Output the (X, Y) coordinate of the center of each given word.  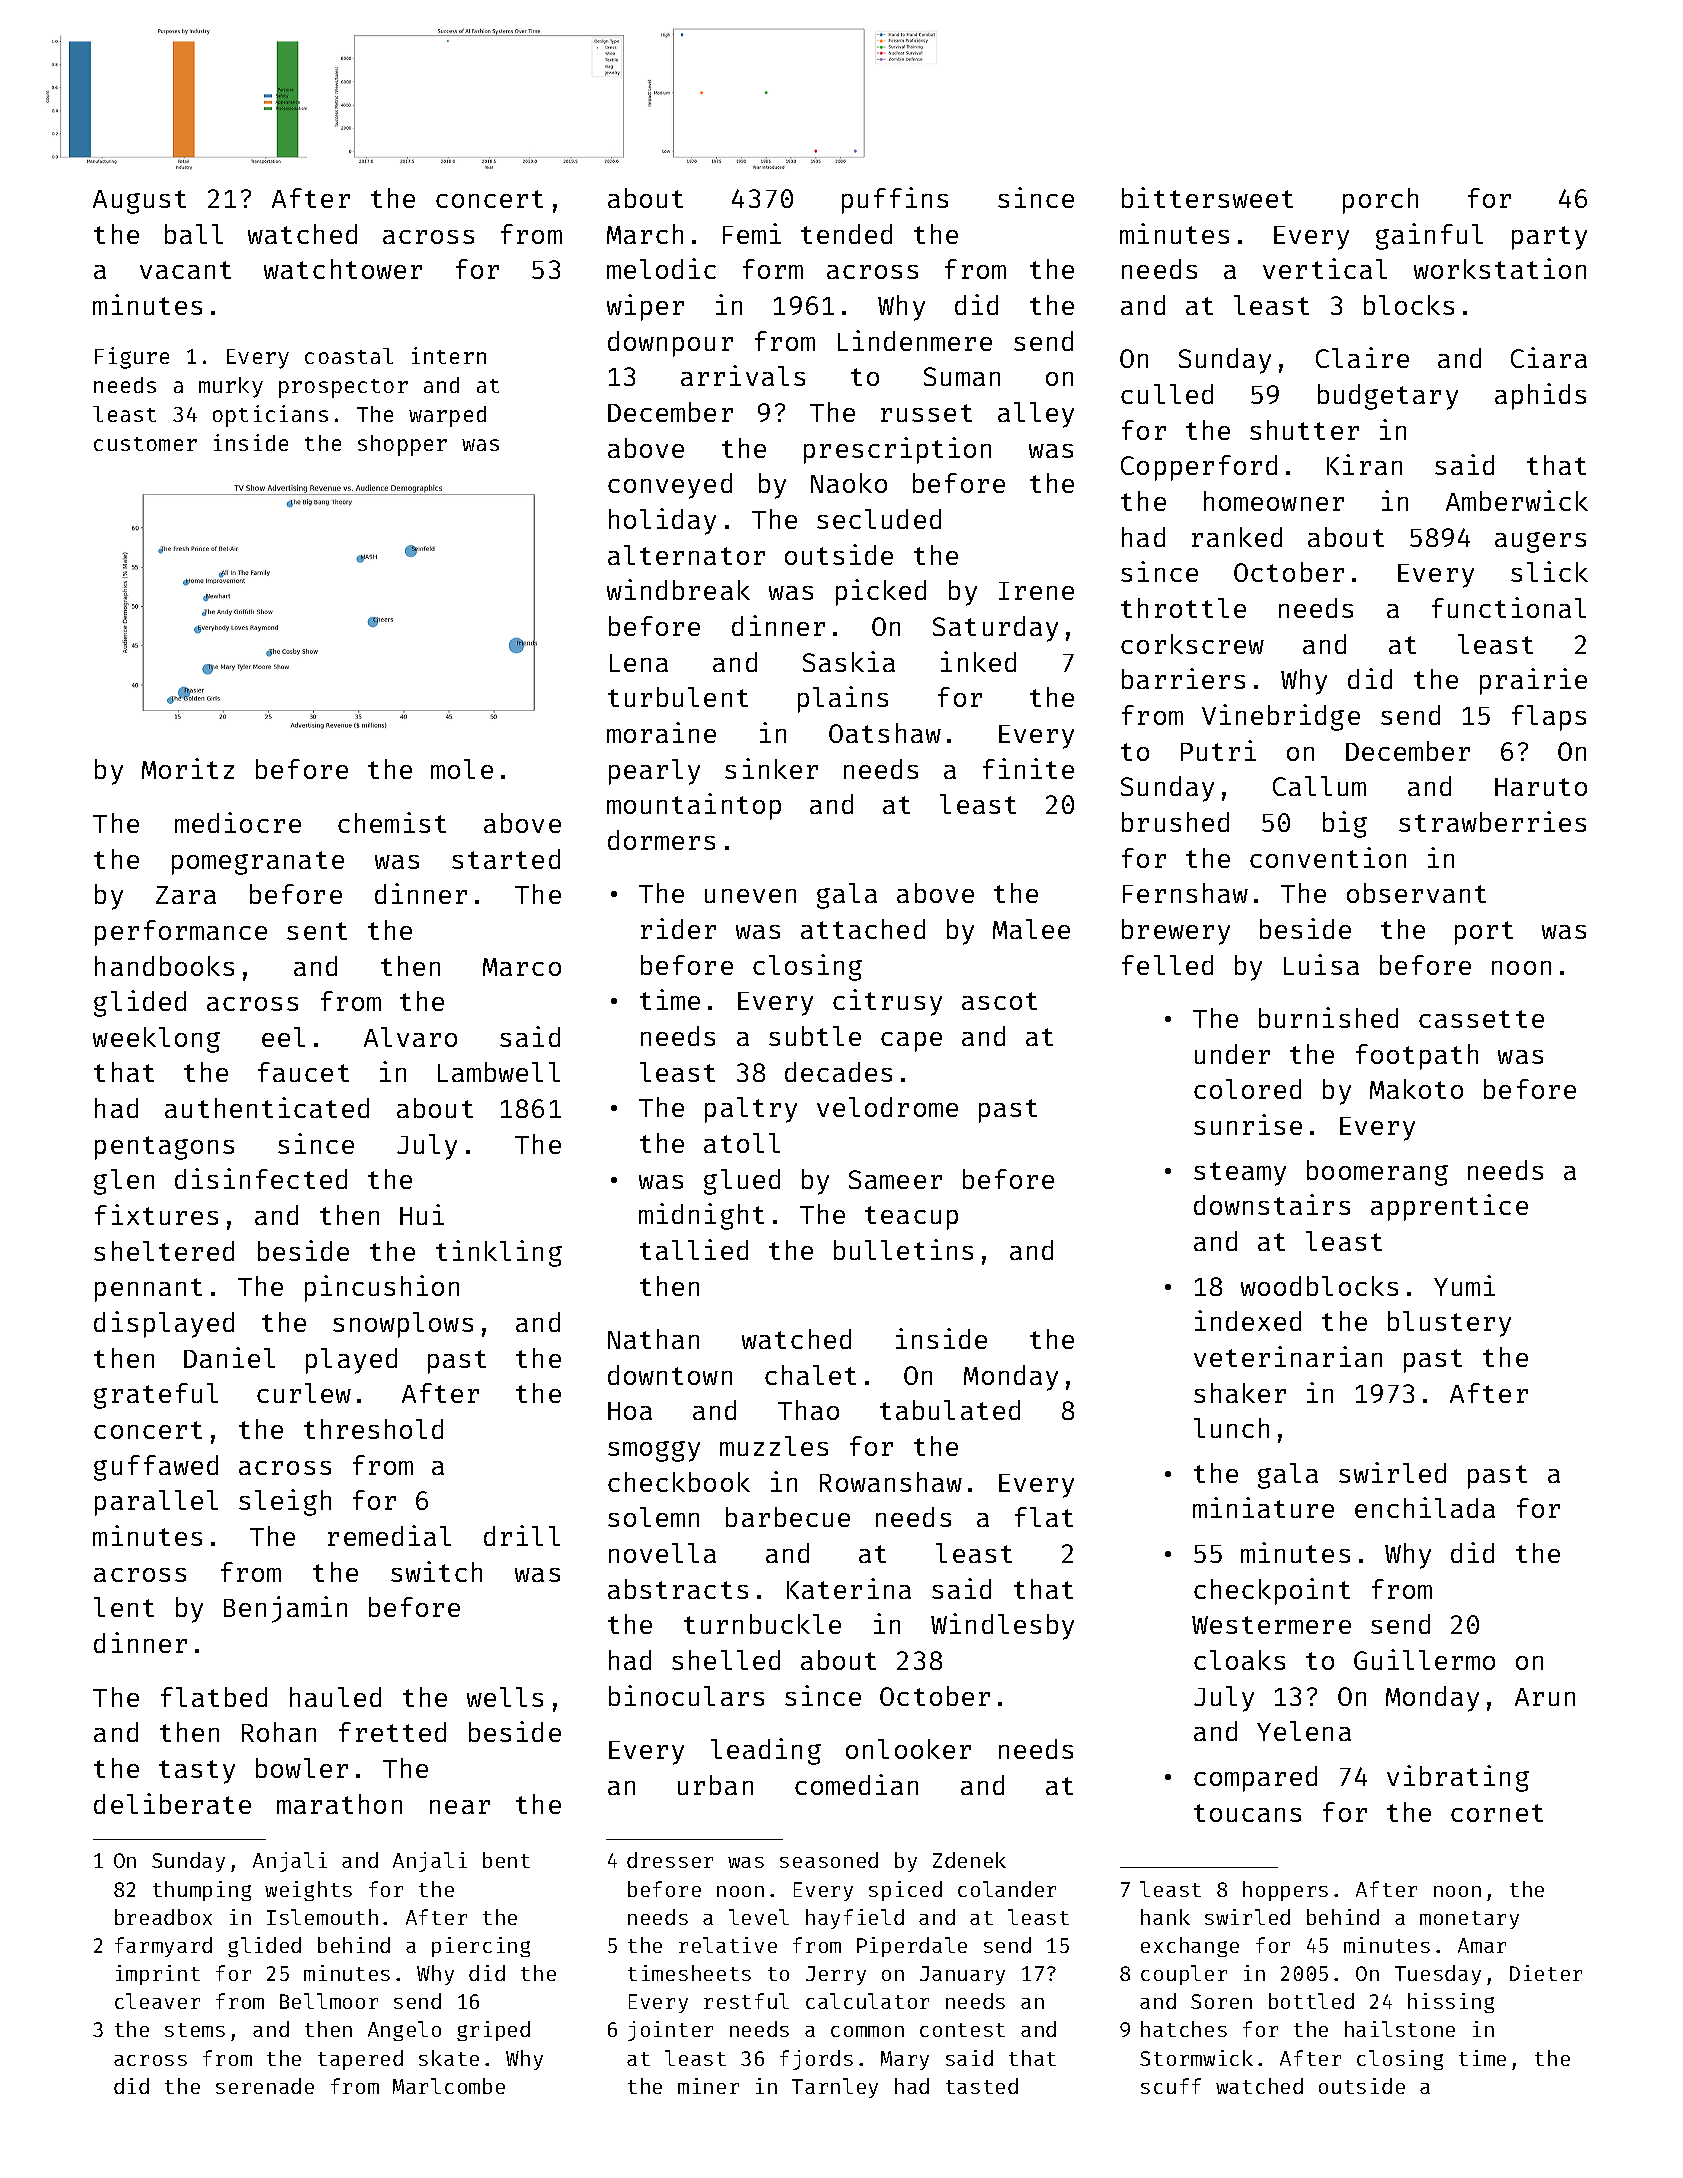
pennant (148, 1290)
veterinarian (1288, 1356)
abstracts (678, 1589)
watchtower (343, 269)
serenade (265, 2086)
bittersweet (1207, 197)
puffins (895, 200)
